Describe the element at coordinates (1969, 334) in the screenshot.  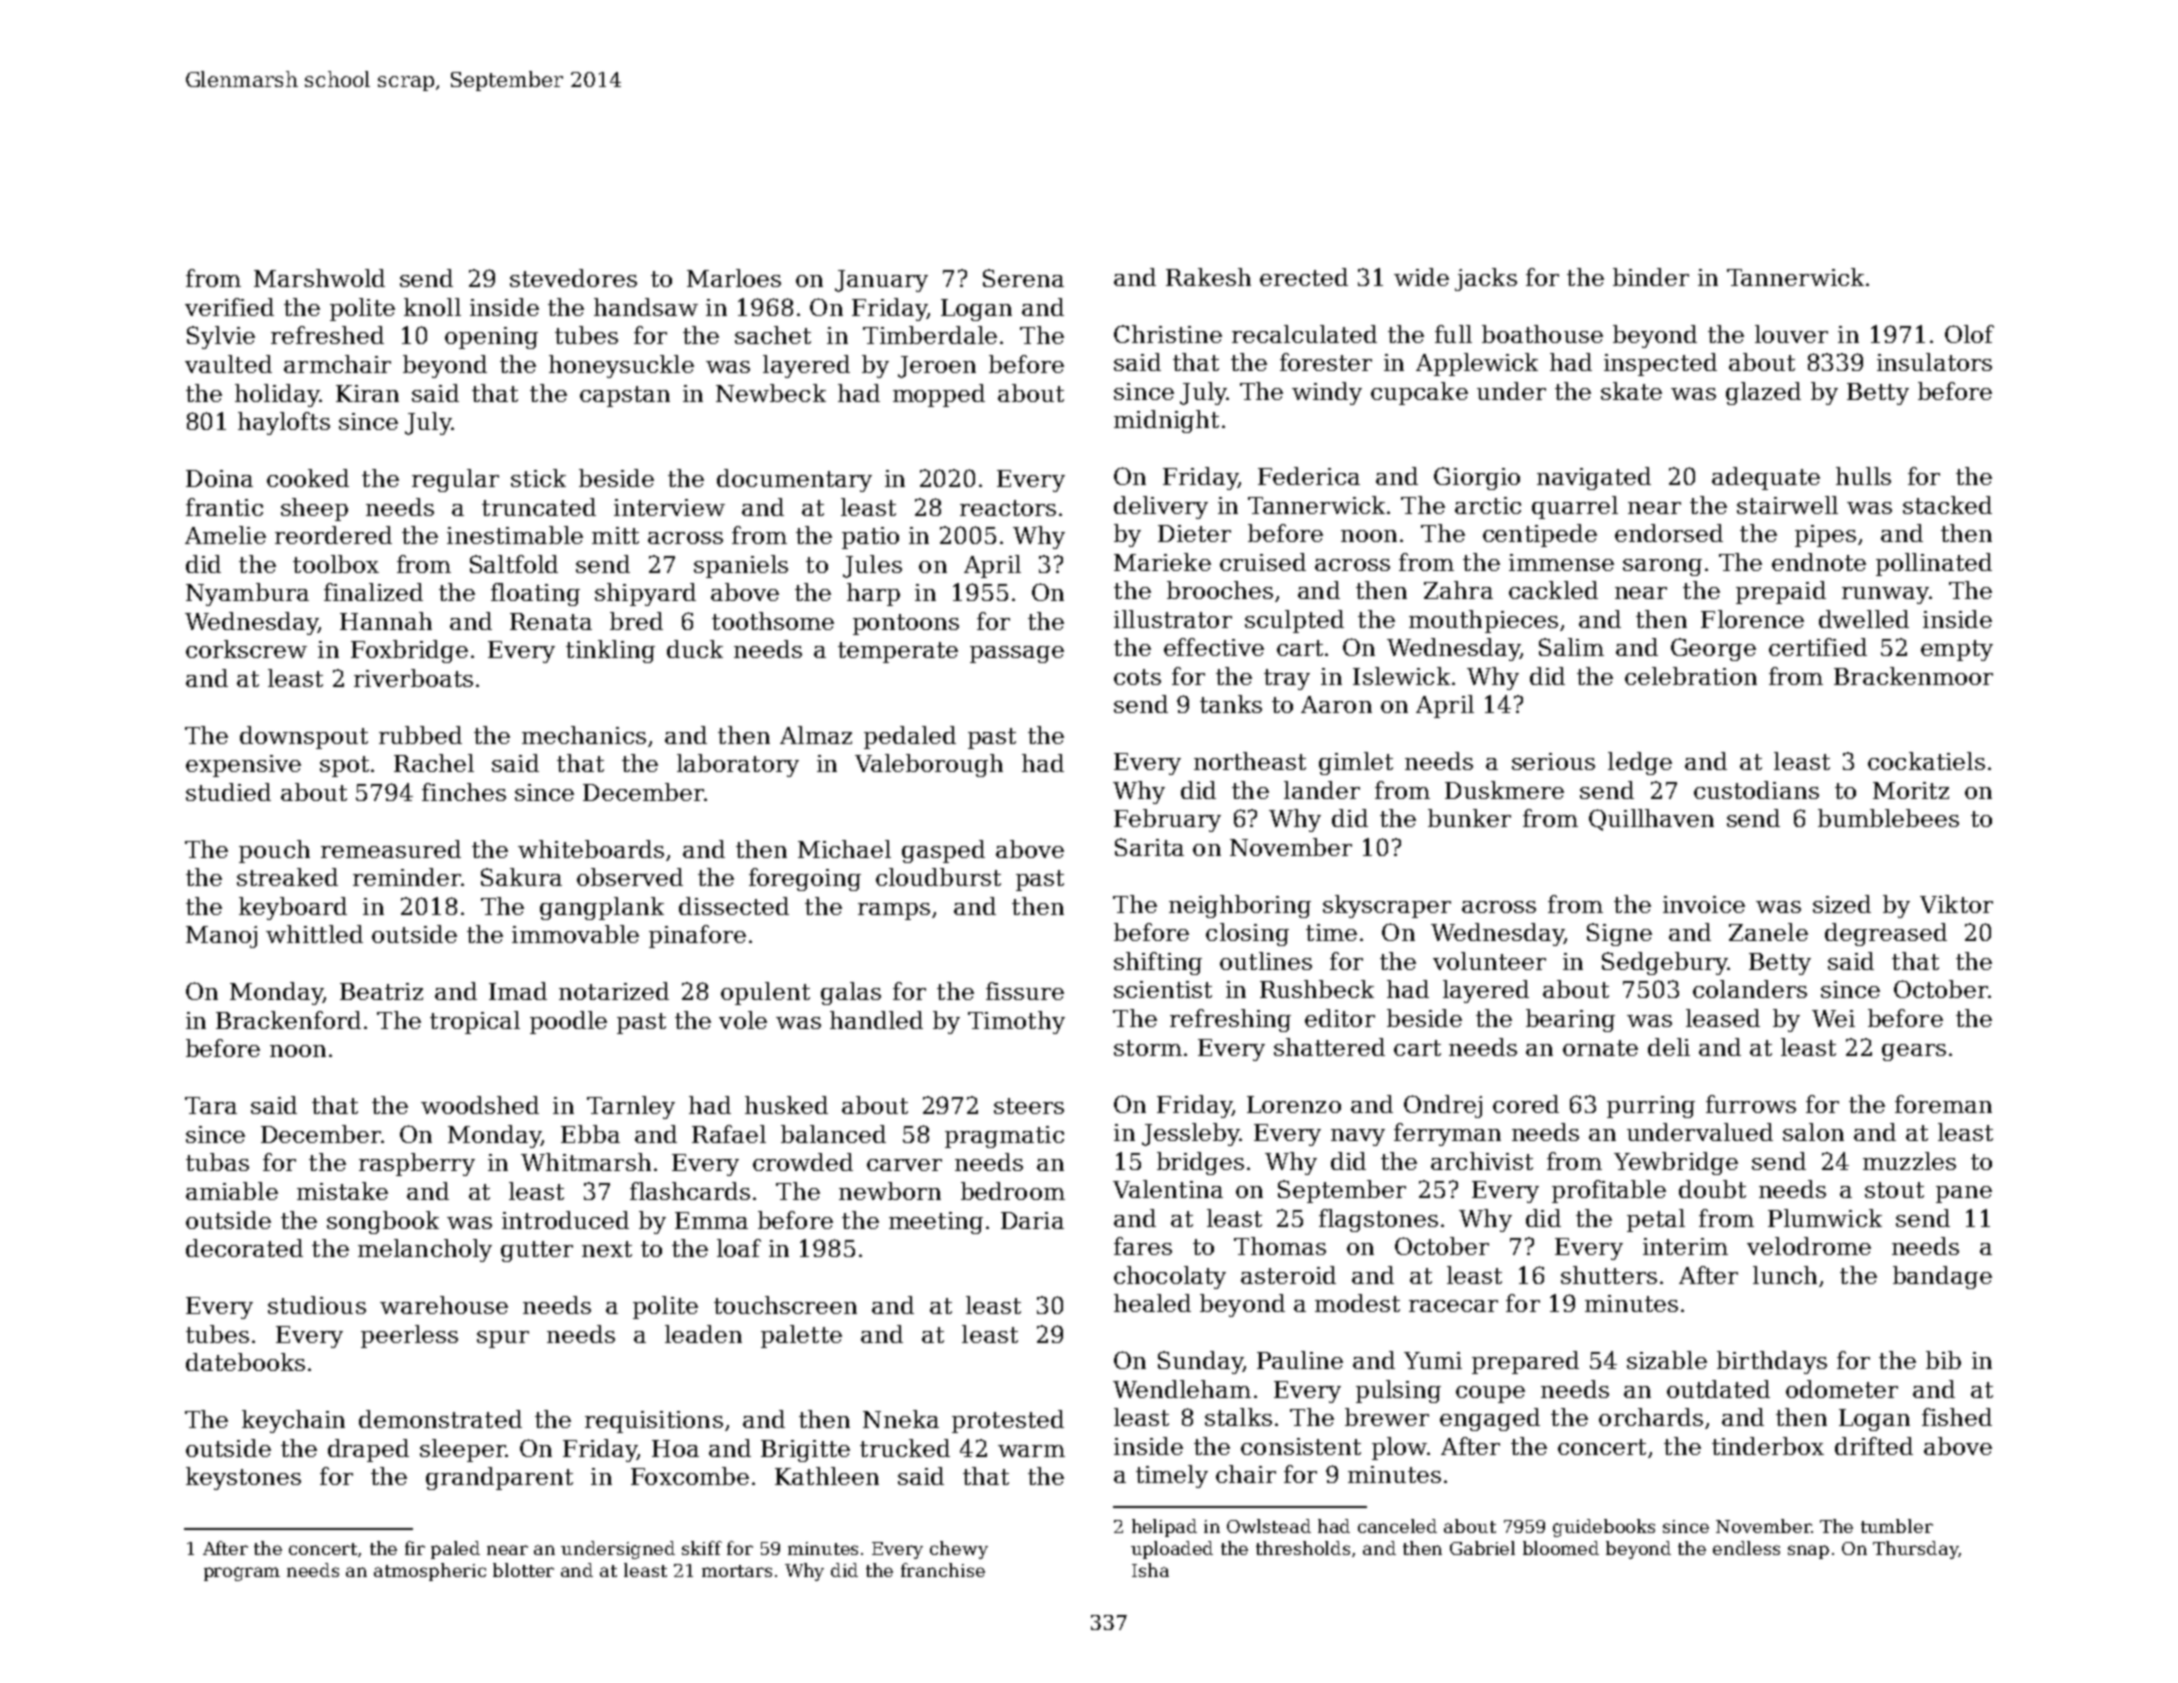
I see `Olof` at that location.
